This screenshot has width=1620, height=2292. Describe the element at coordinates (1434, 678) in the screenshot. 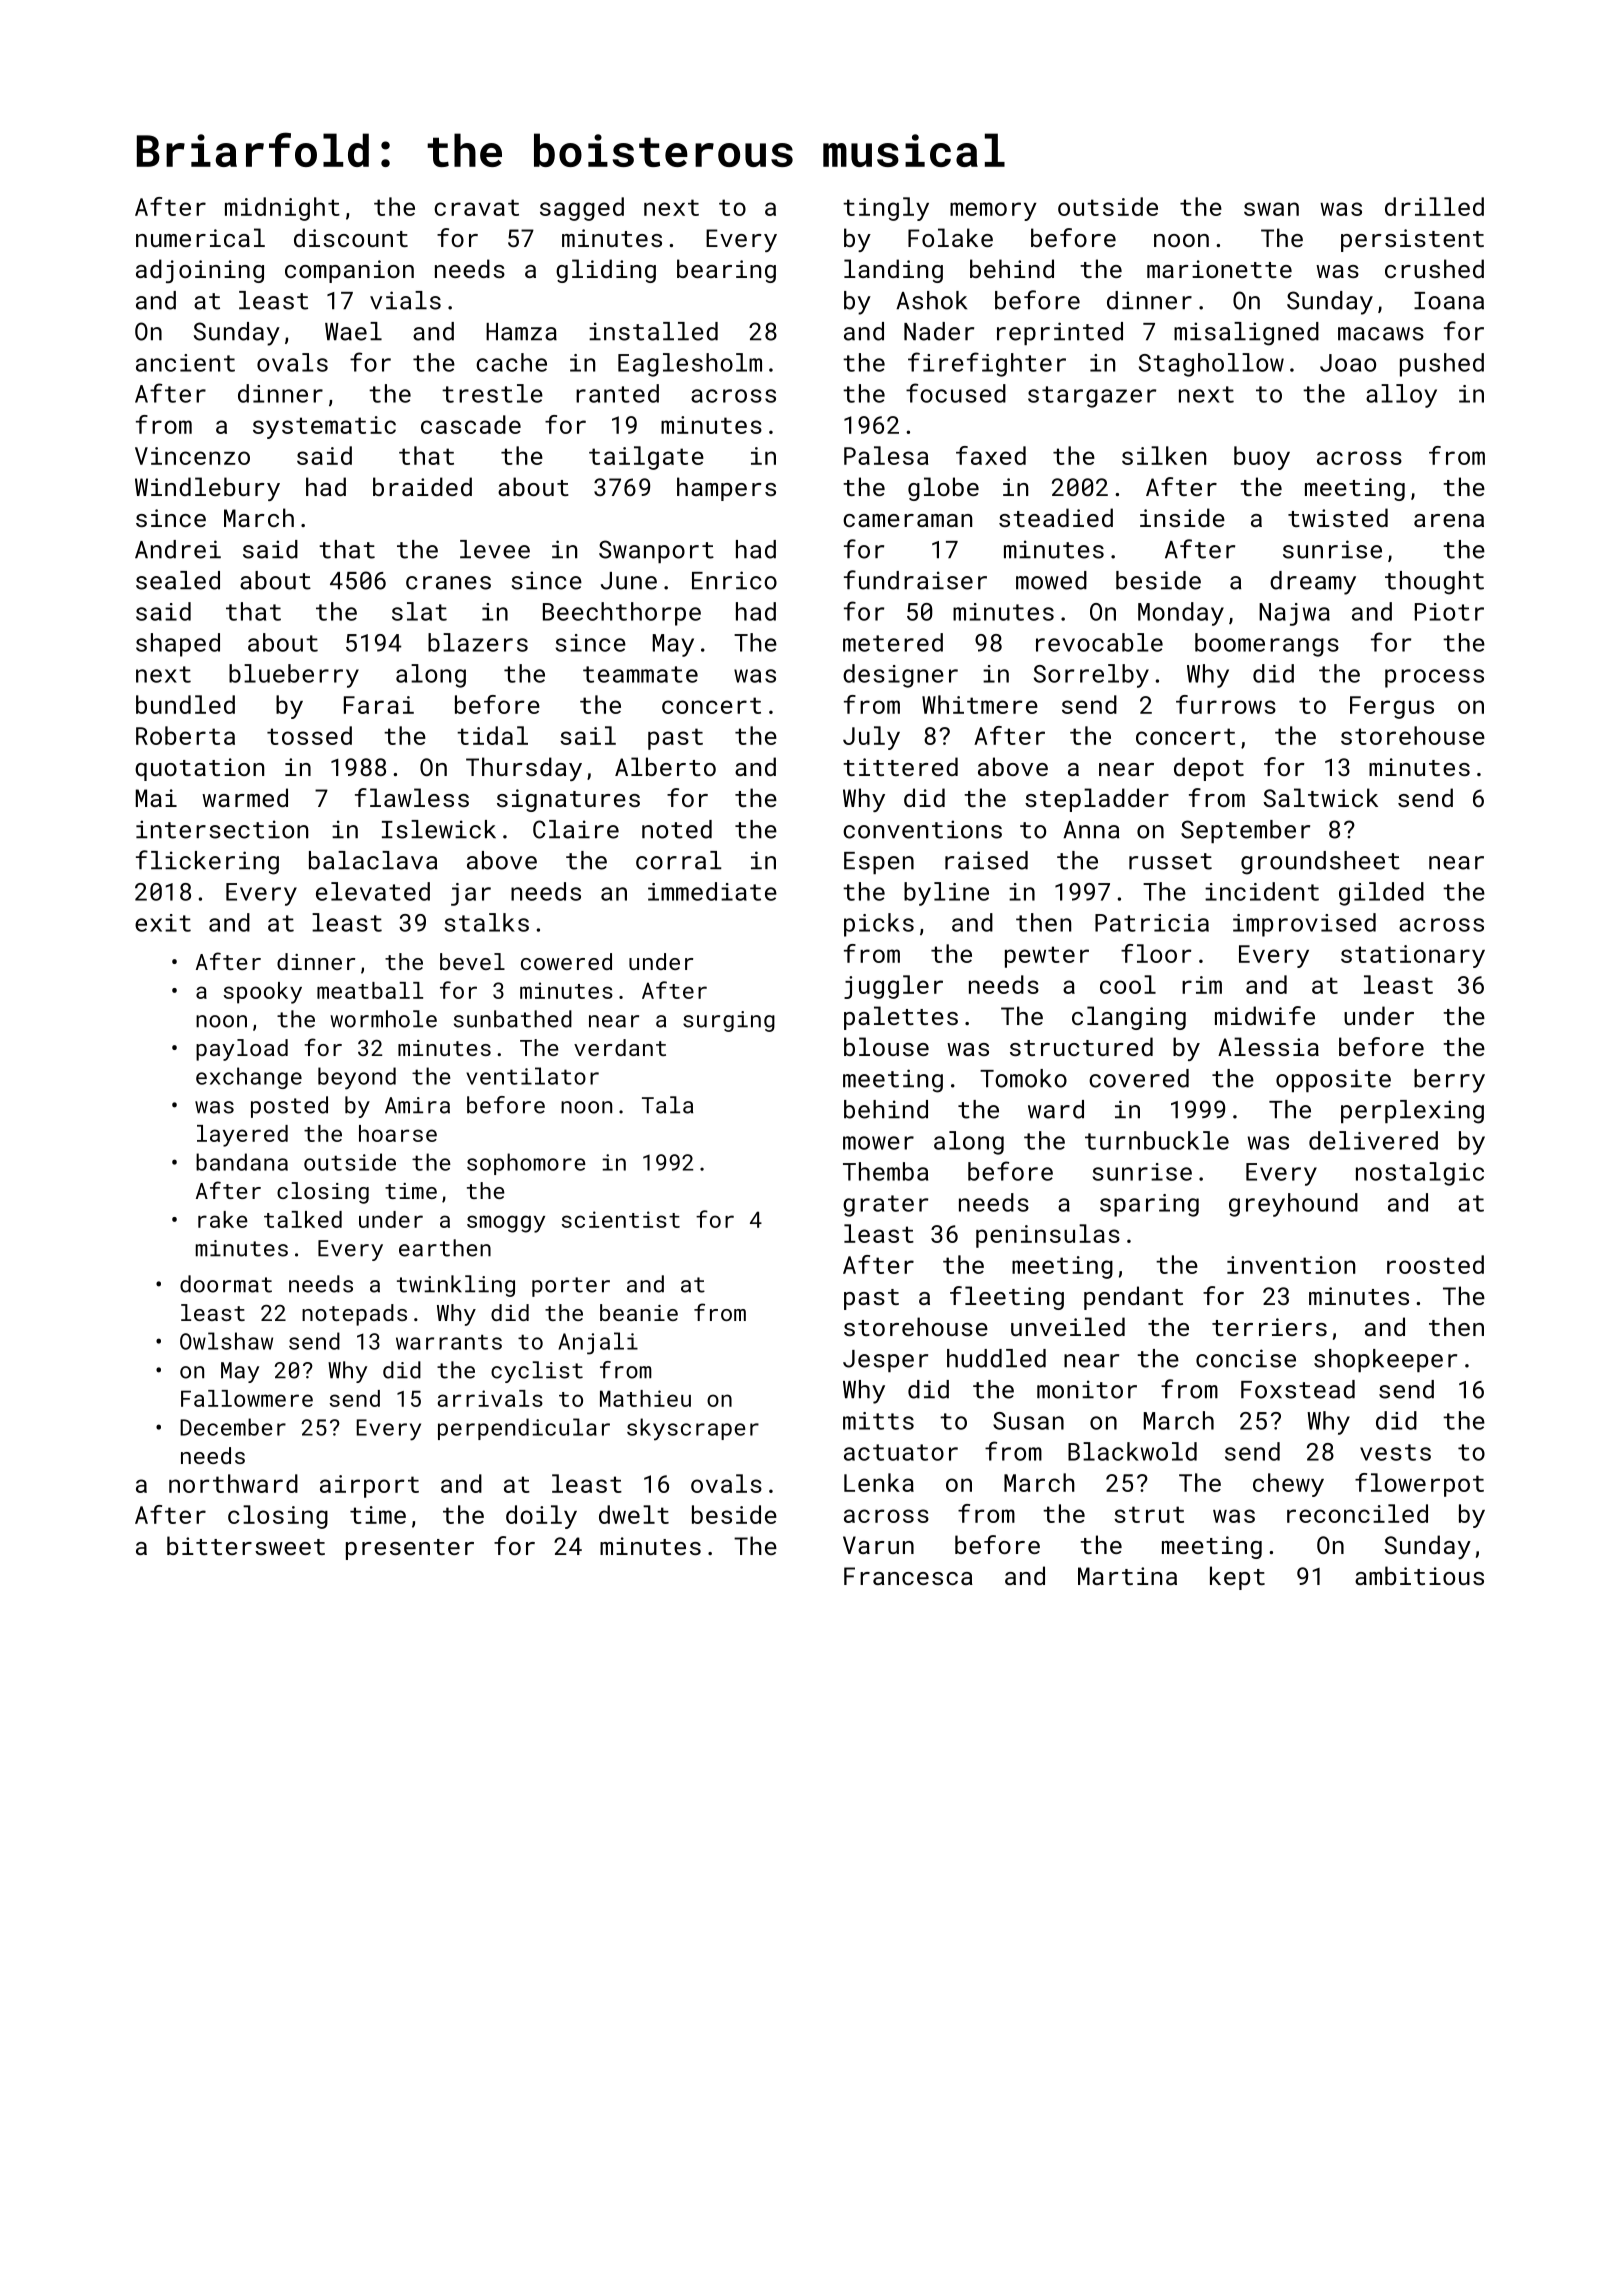

I see `process` at that location.
